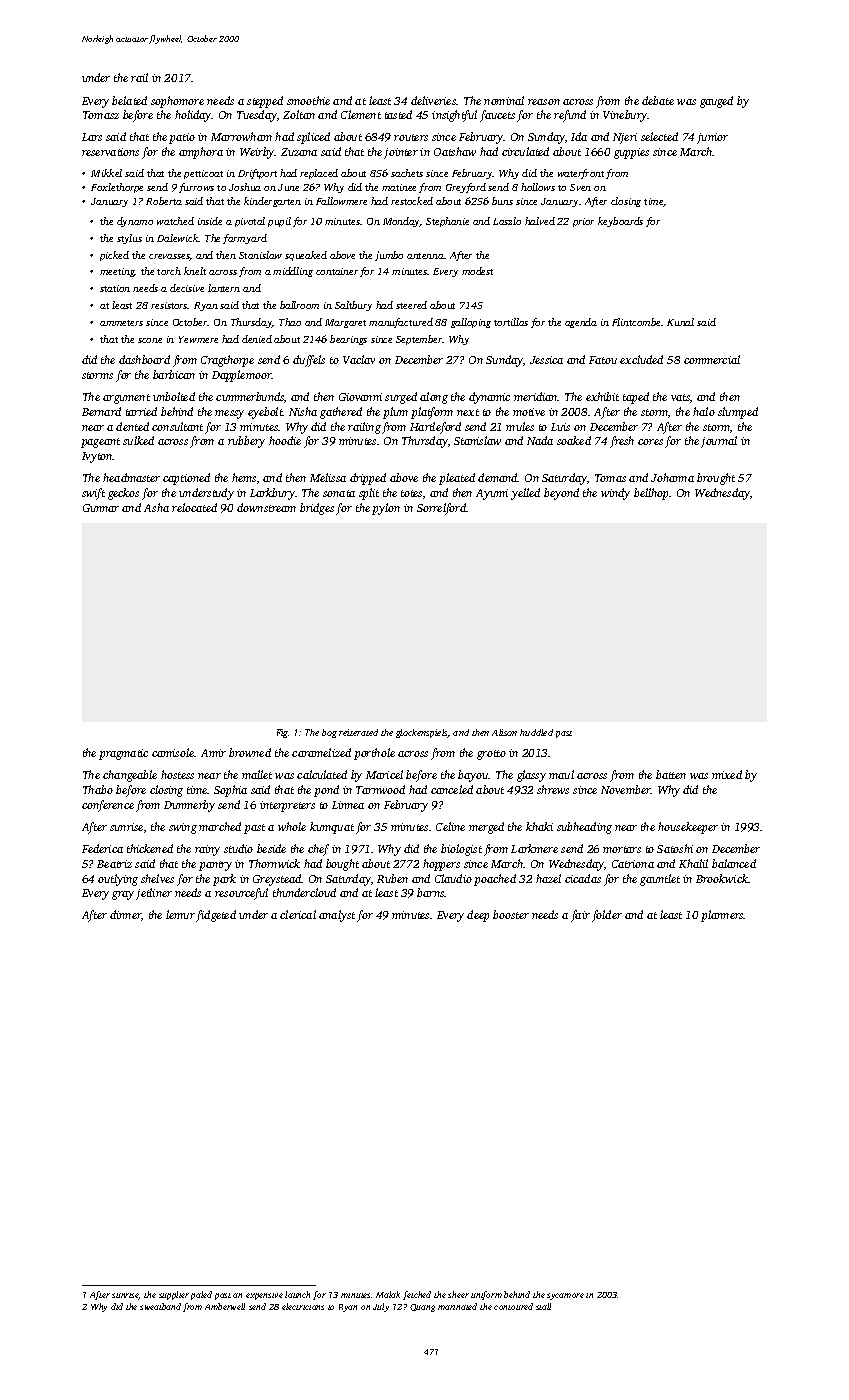 Image resolution: width=849 pixels, height=1400 pixels. Describe the element at coordinates (504, 732) in the screenshot. I see `Alison` at that location.
